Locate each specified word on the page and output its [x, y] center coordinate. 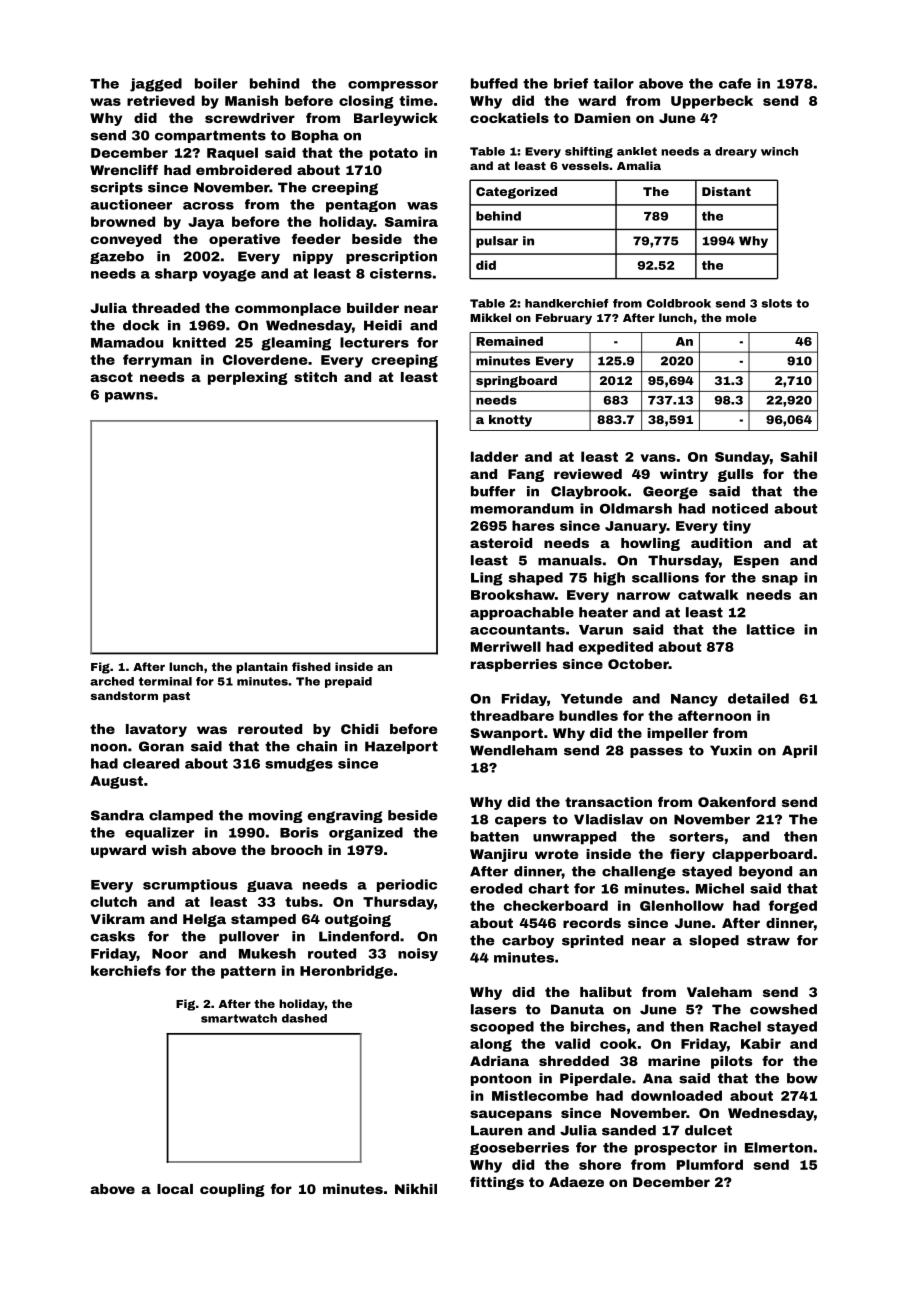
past [176, 697]
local [175, 1189]
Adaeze [576, 1182]
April [799, 751]
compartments [210, 136]
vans [658, 458]
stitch [315, 377]
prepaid [348, 682]
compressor [393, 86]
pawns [129, 397]
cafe [735, 83]
